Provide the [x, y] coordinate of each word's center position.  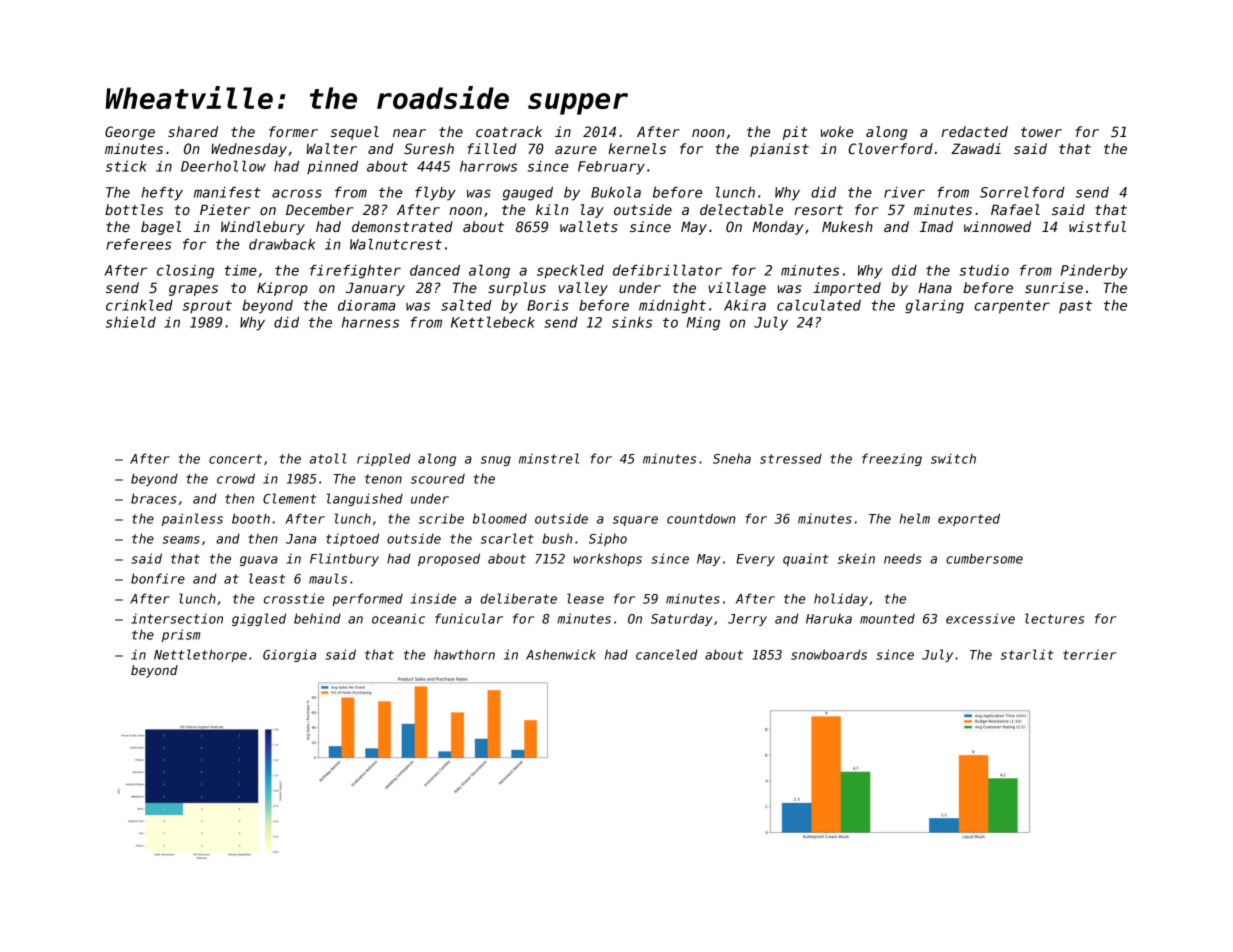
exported [969, 519]
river [904, 192]
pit [795, 133]
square [635, 521]
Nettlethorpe [200, 655]
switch [953, 458]
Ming [703, 324]
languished [365, 499]
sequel [354, 133]
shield [131, 322]
